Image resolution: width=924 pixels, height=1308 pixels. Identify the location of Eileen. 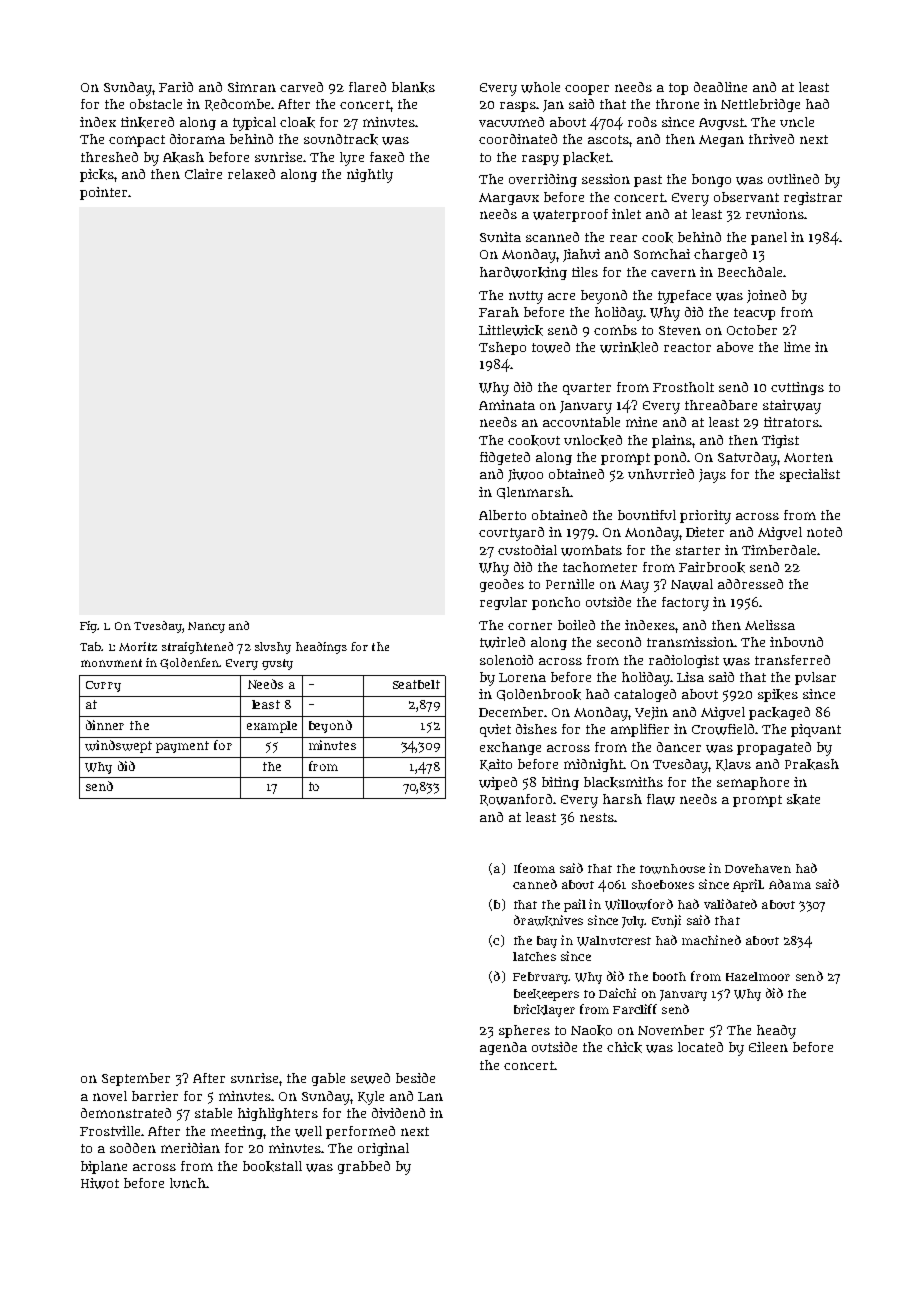
(768, 1047).
